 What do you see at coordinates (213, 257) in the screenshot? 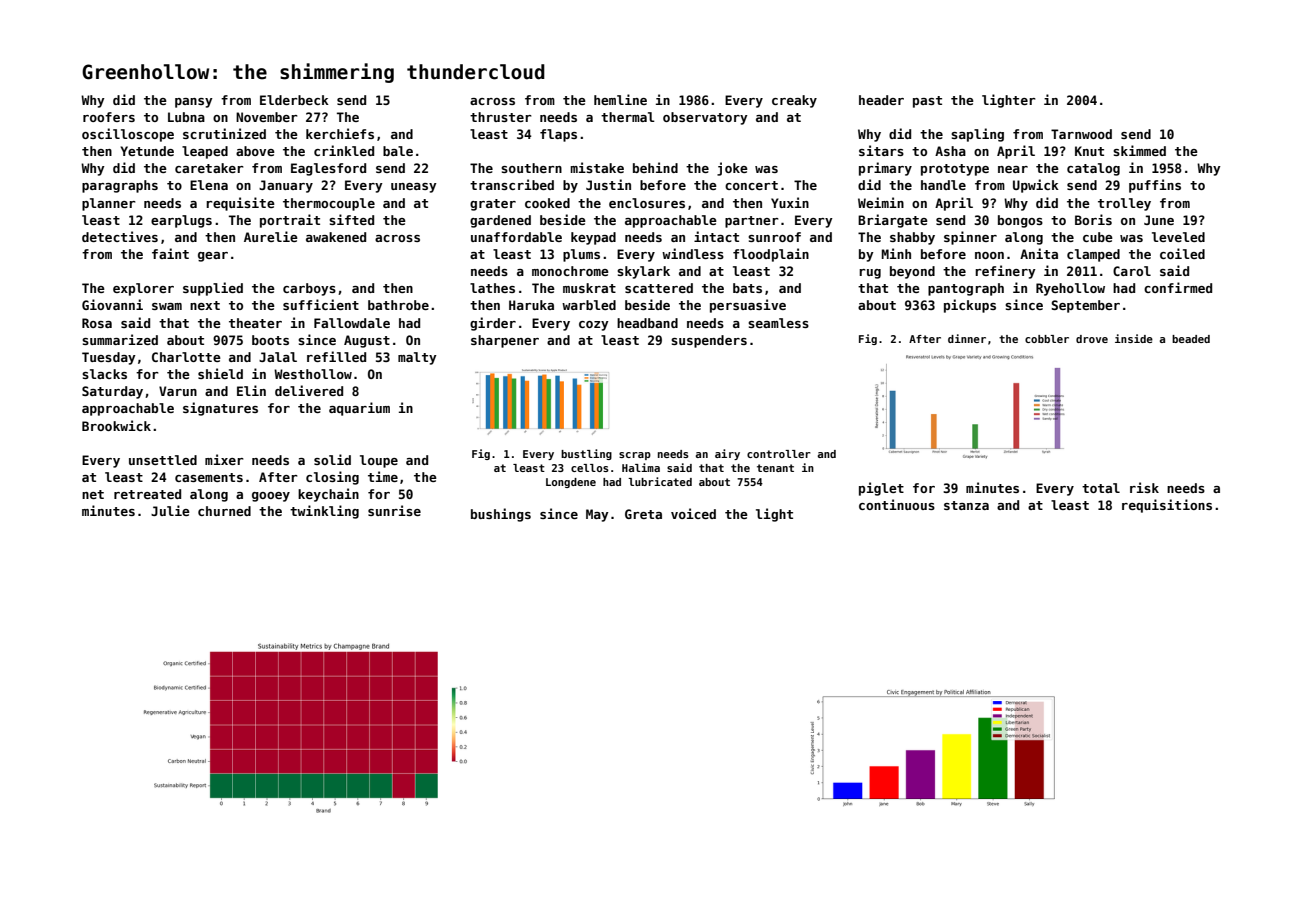
I see `gear` at bounding box center [213, 257].
